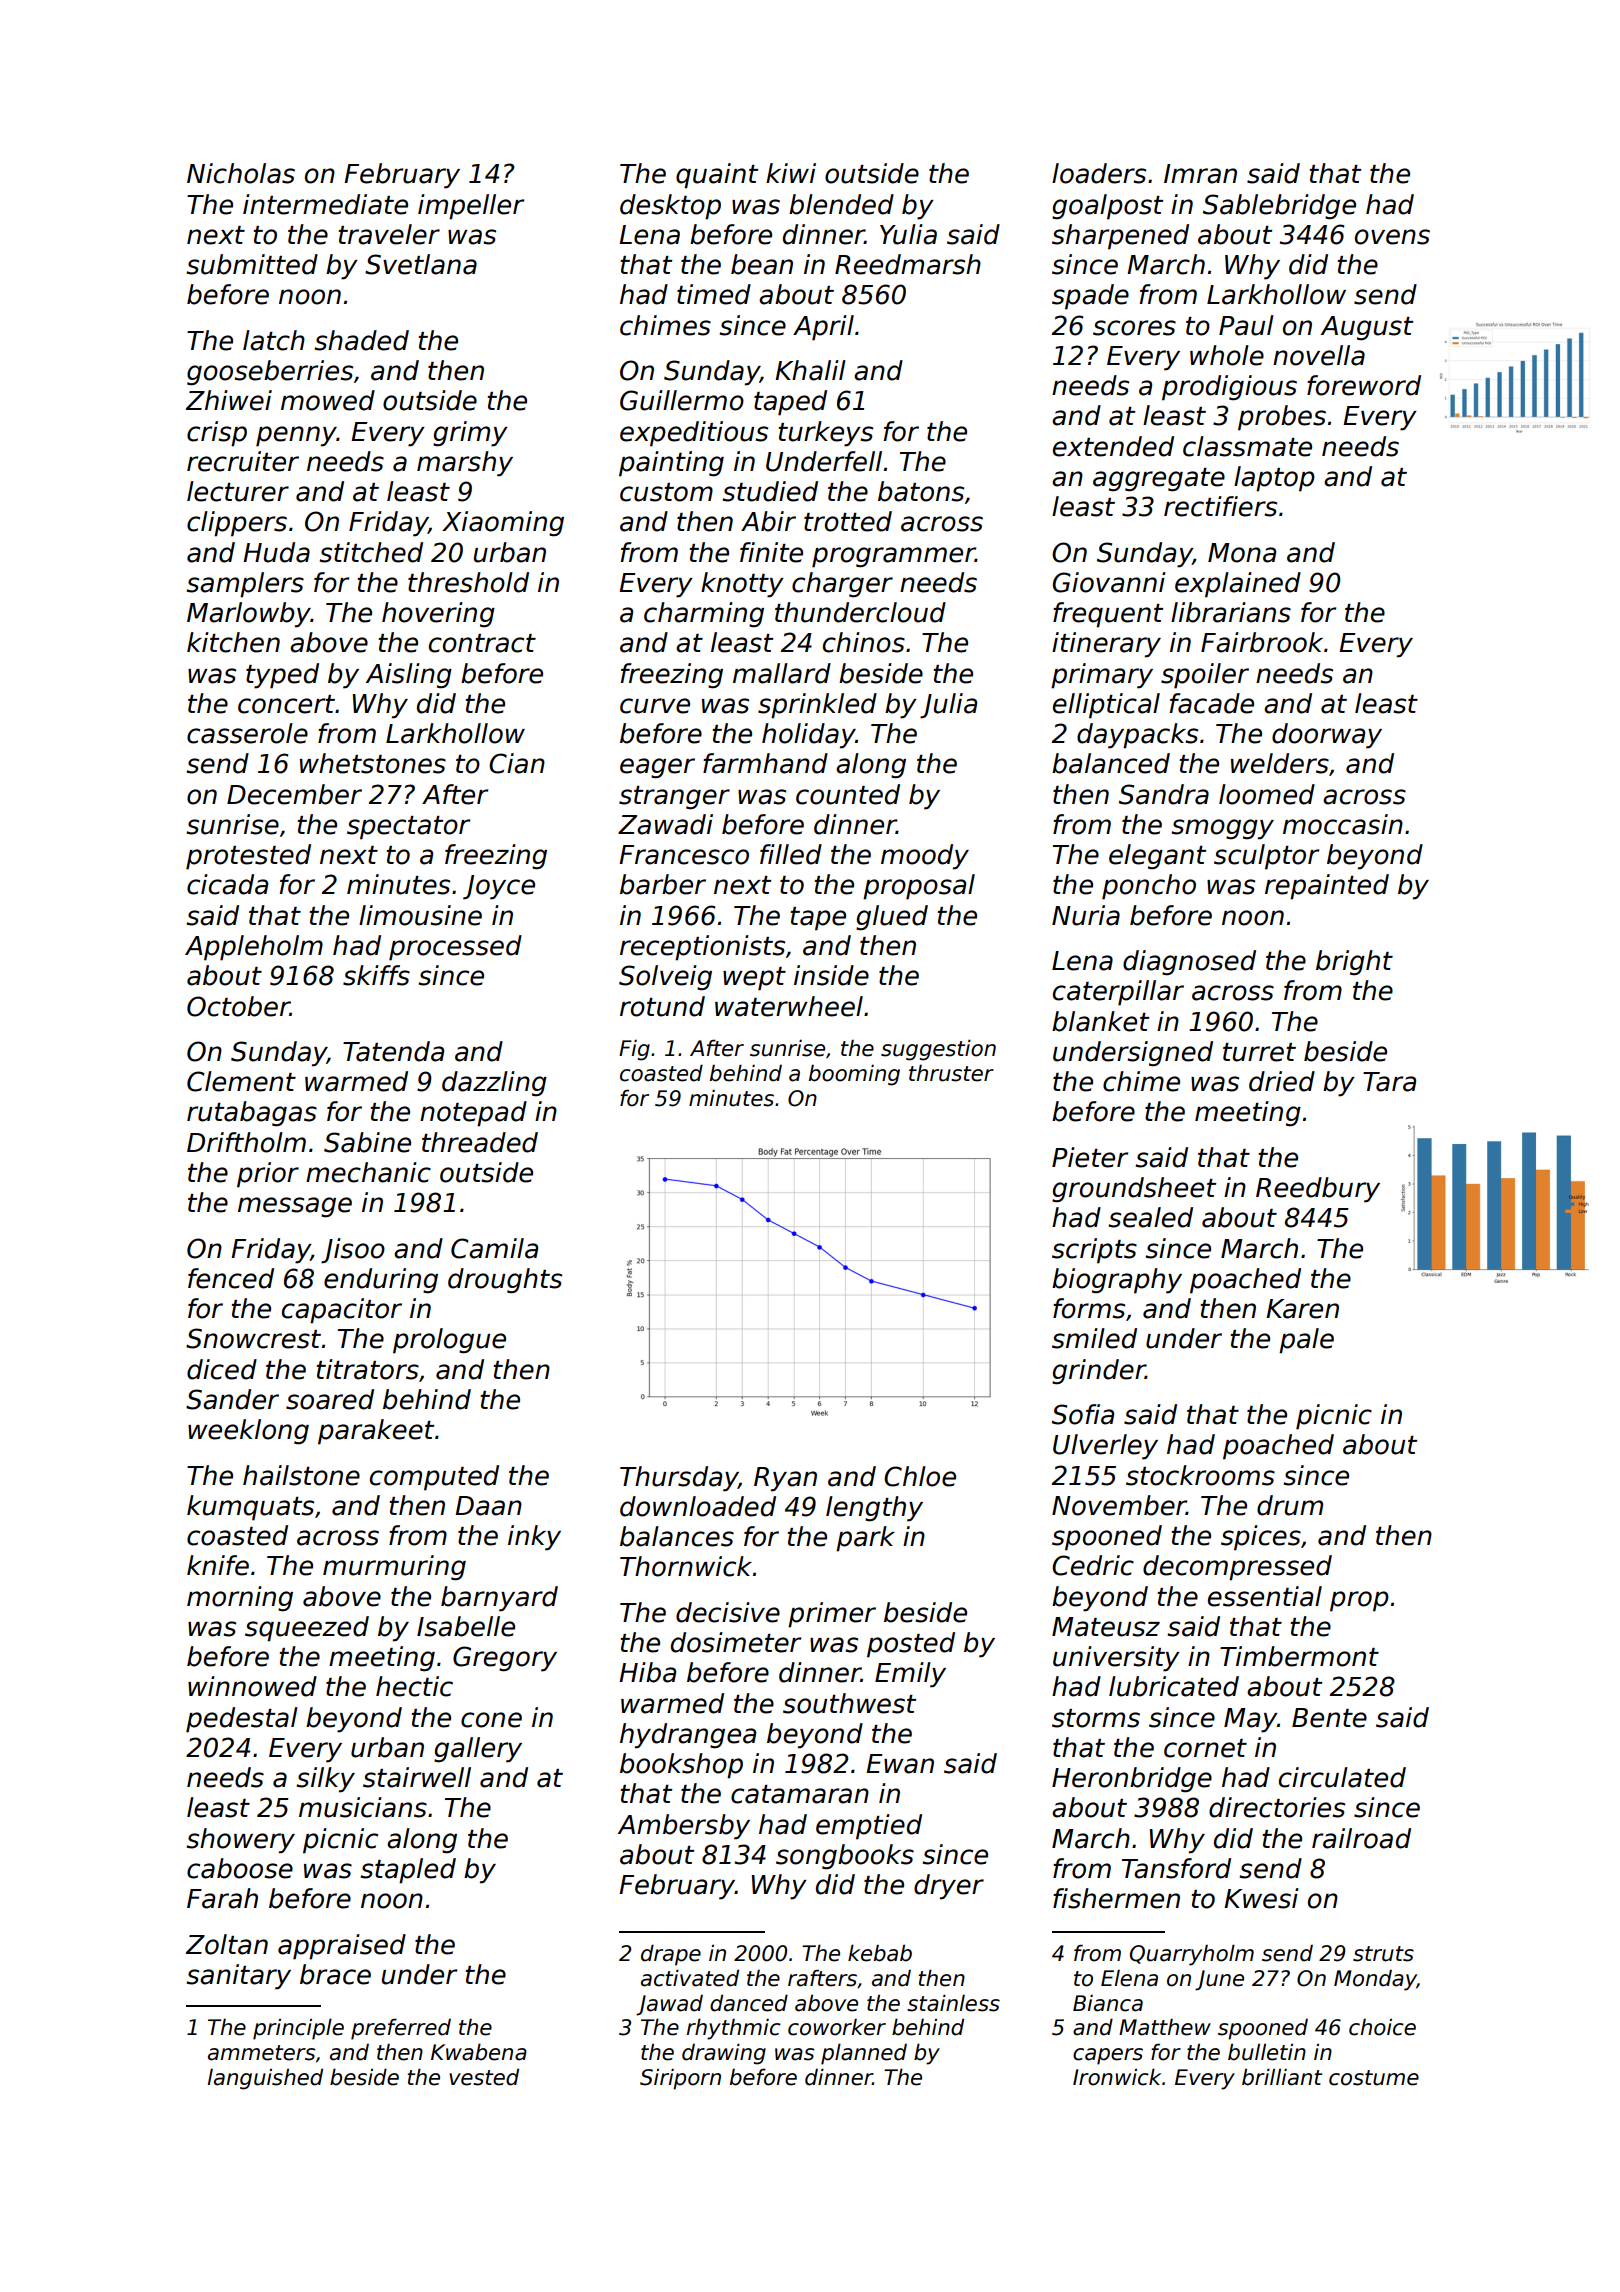 The height and width of the screenshot is (2292, 1620). What do you see at coordinates (471, 207) in the screenshot?
I see `impeller` at bounding box center [471, 207].
